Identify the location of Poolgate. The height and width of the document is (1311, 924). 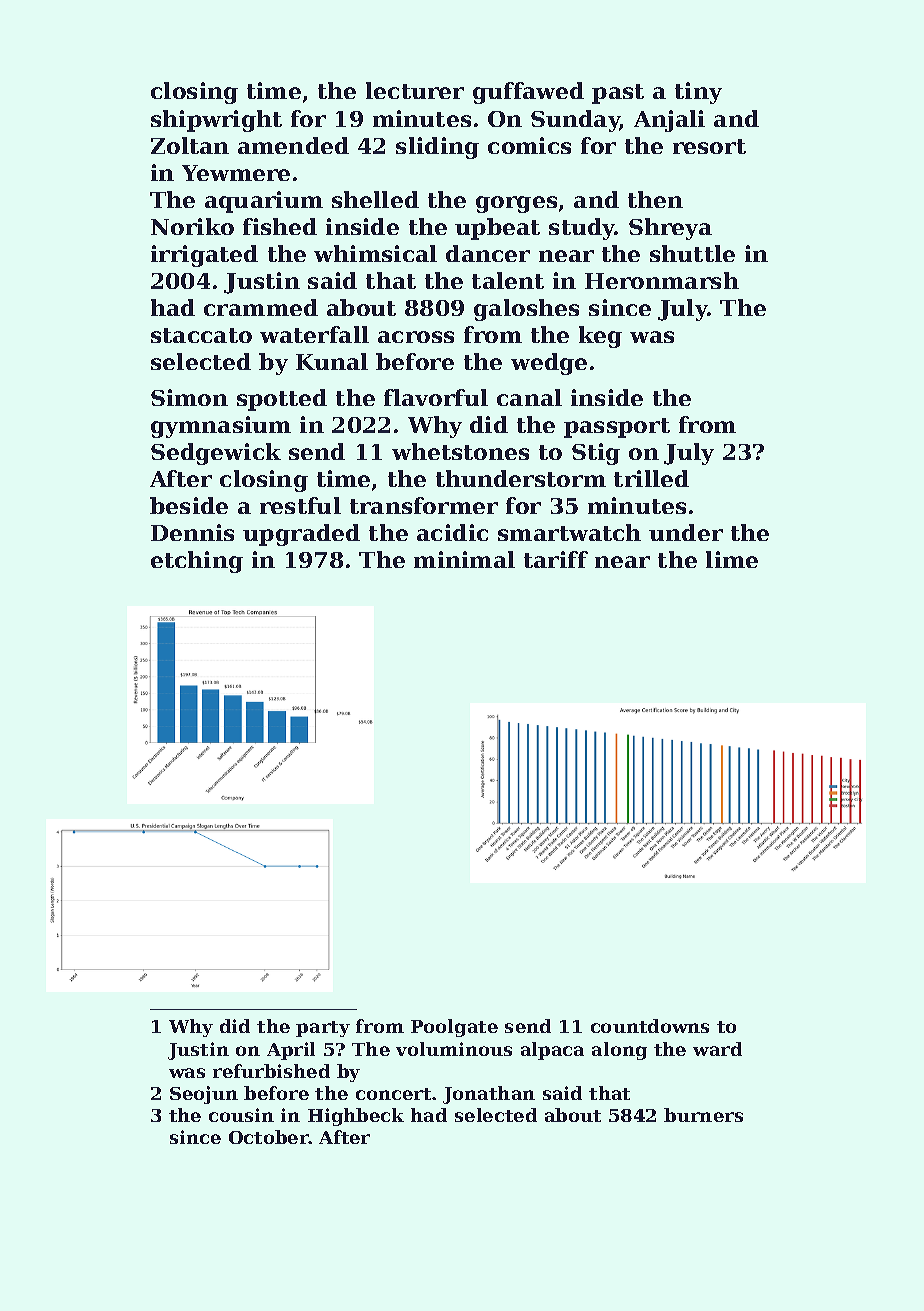
(454, 1028).
